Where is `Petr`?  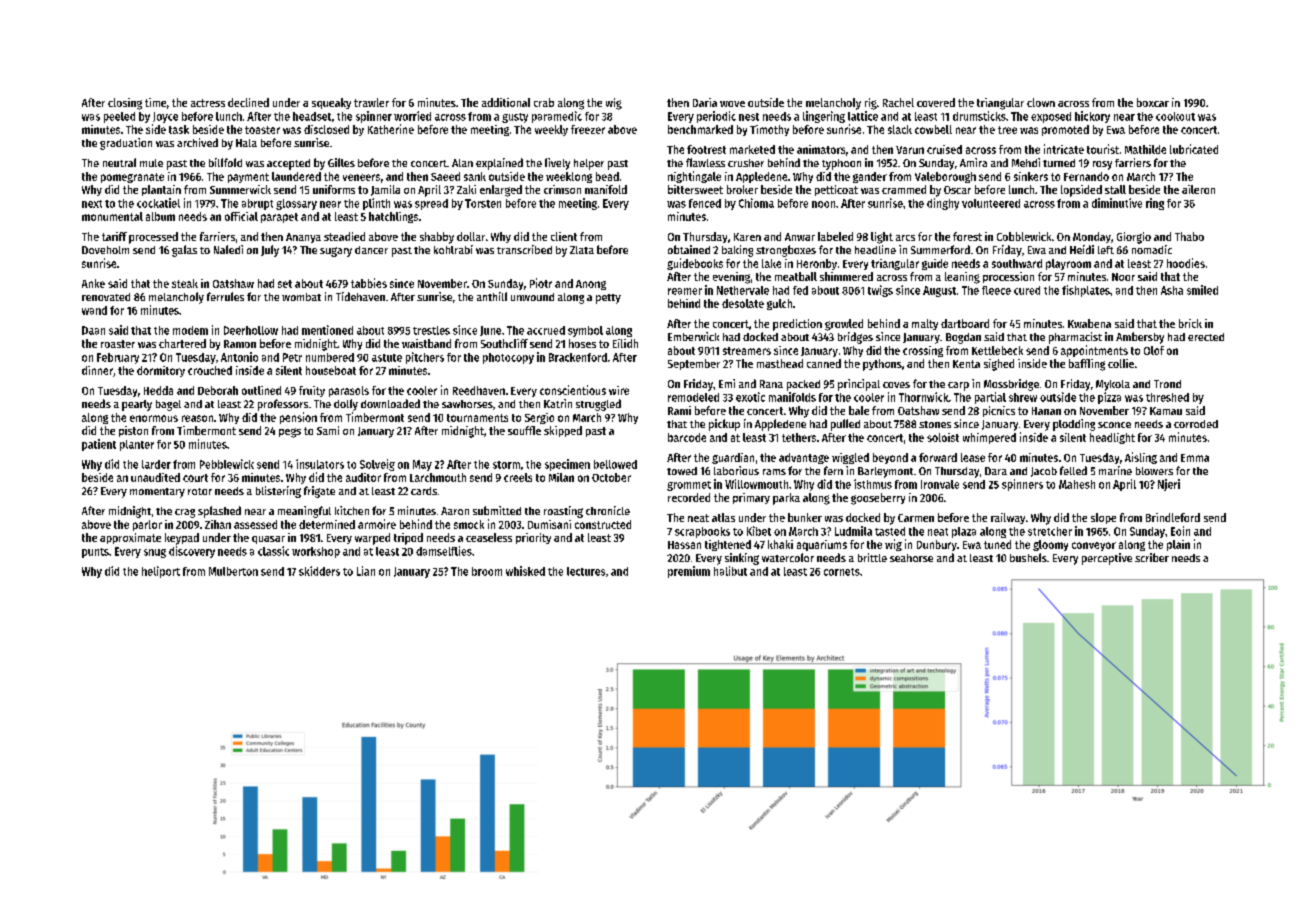
Petr is located at coordinates (292, 357).
